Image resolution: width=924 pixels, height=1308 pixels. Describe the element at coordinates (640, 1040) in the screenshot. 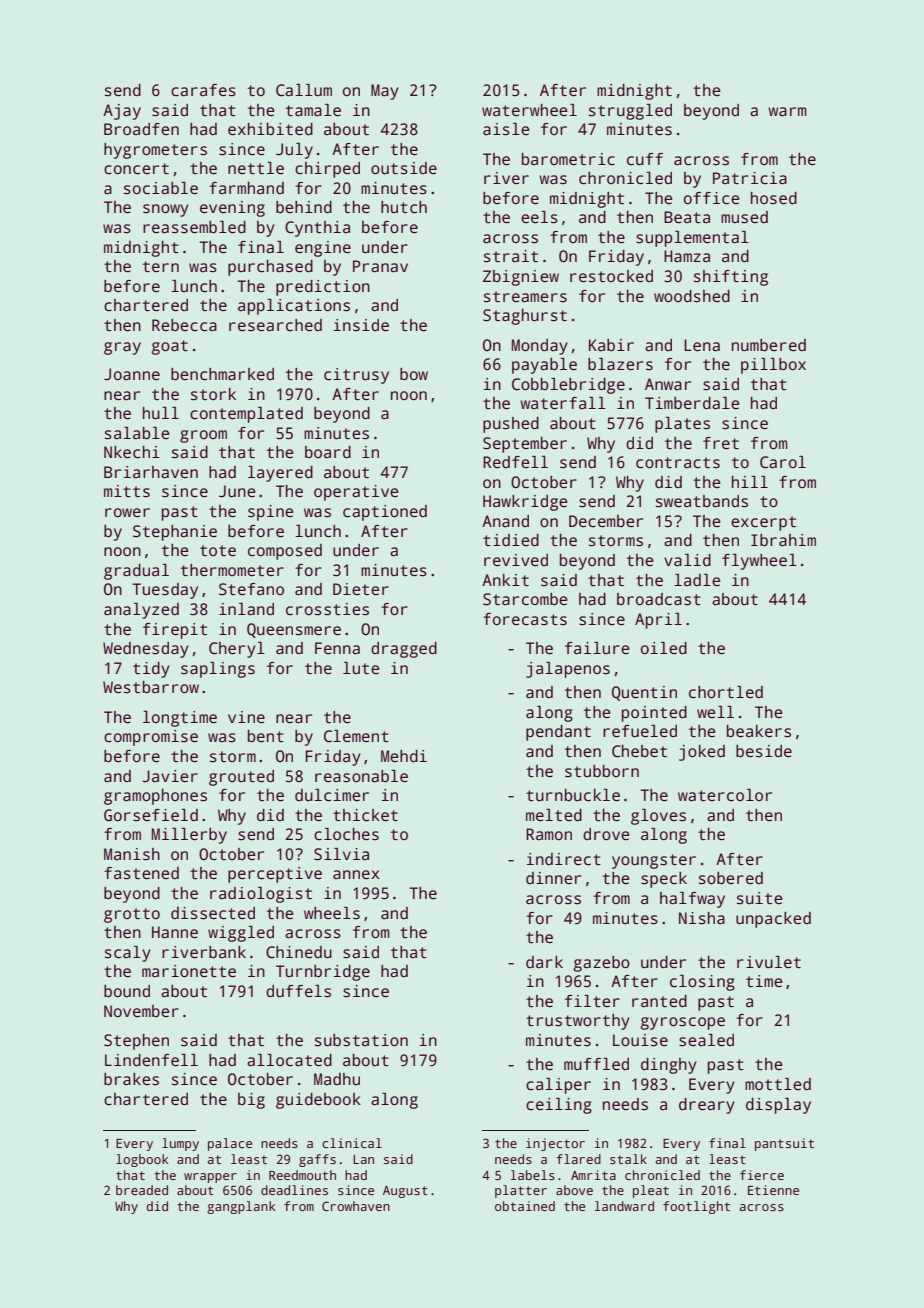

I see `Louise` at that location.
